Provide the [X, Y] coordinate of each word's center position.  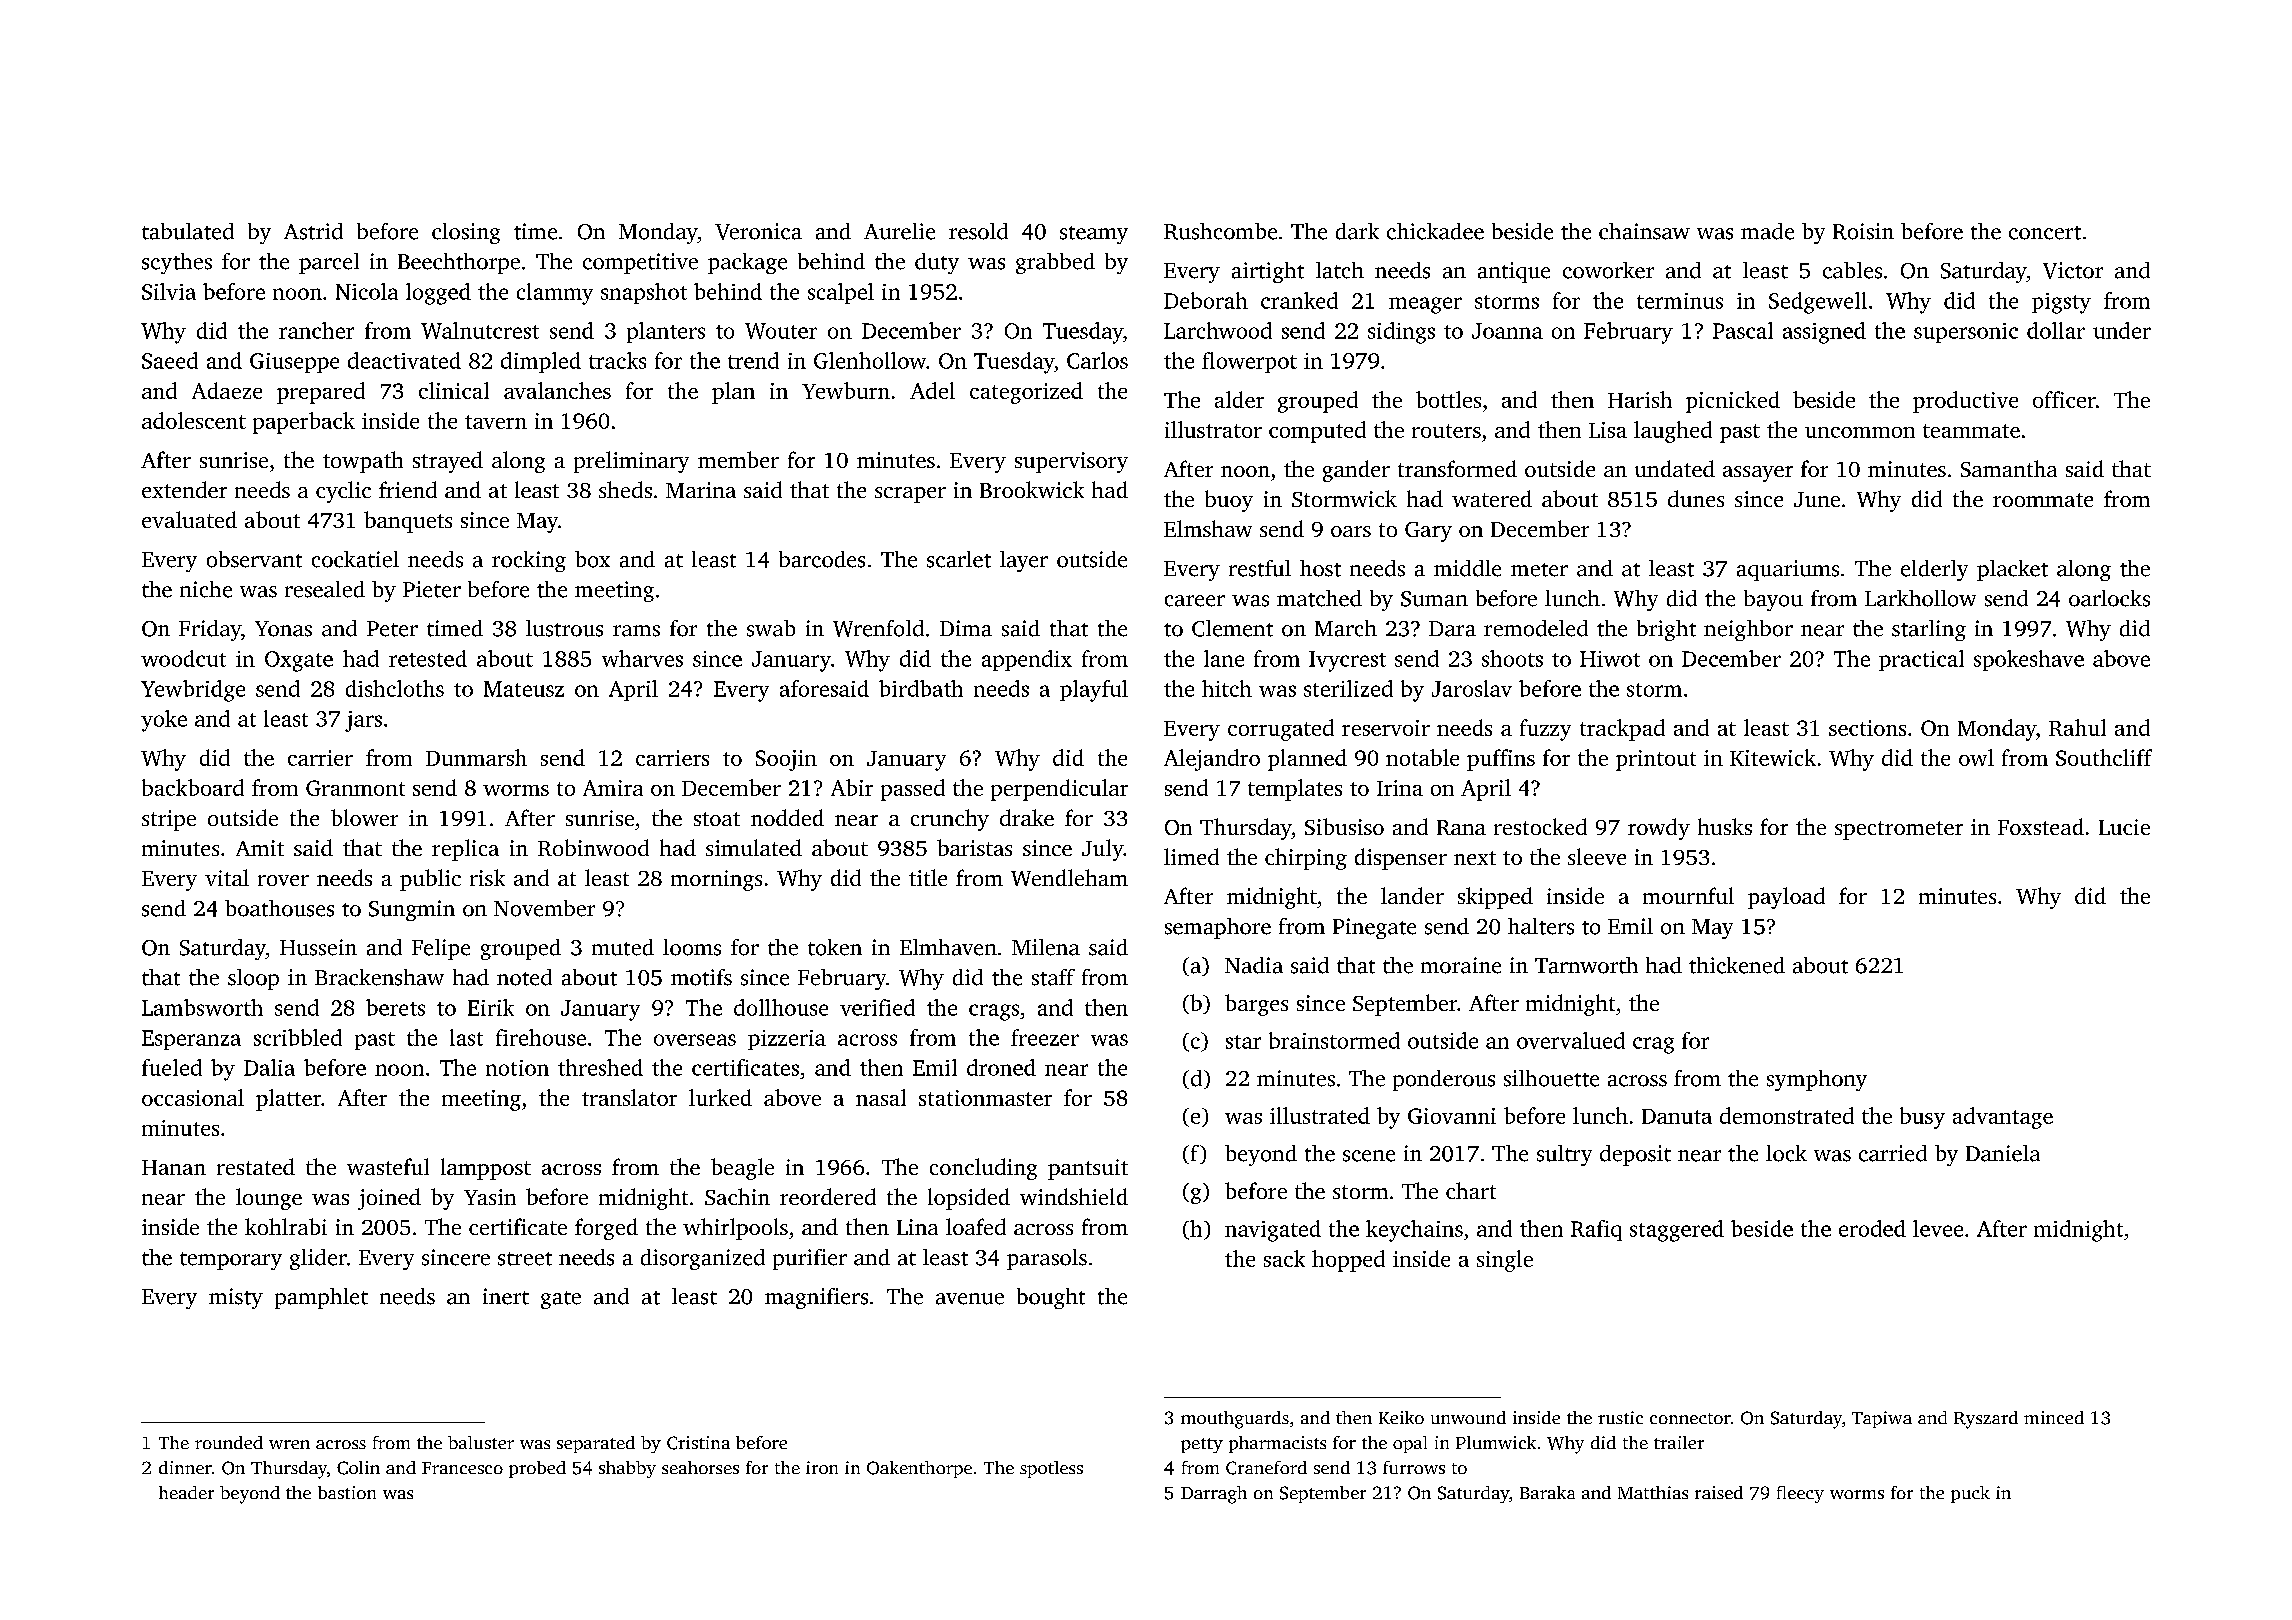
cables [1852, 270]
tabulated [188, 231]
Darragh [1214, 1495]
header [186, 1492]
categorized [1026, 393]
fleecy [1800, 1494]
